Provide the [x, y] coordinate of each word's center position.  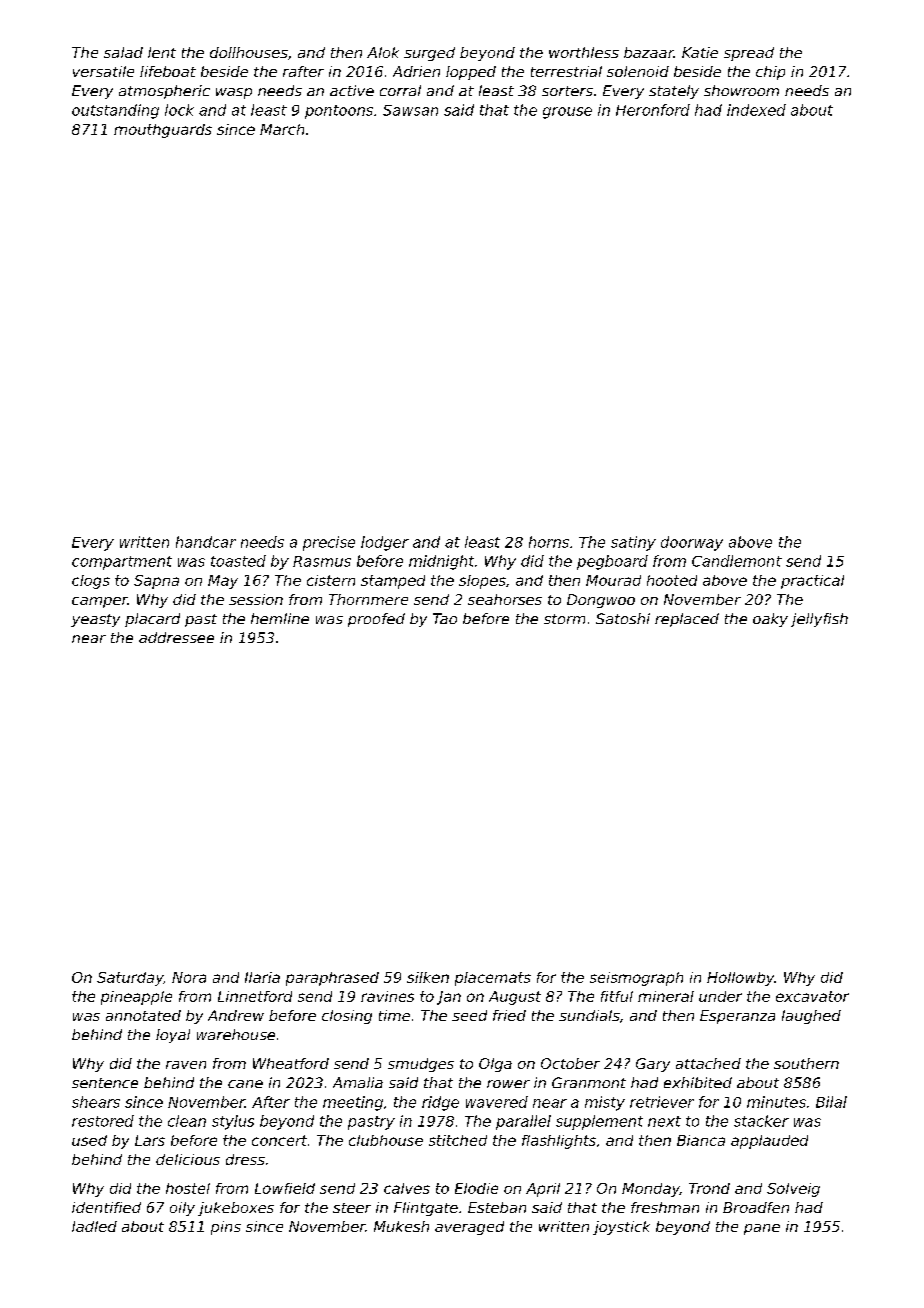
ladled [94, 1226]
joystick [621, 1228]
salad [123, 52]
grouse [567, 113]
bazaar [649, 52]
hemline [280, 618]
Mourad [613, 580]
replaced [687, 620]
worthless [584, 52]
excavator [812, 996]
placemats [493, 979]
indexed [756, 110]
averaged [469, 1228]
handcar [206, 542]
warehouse [236, 1034]
